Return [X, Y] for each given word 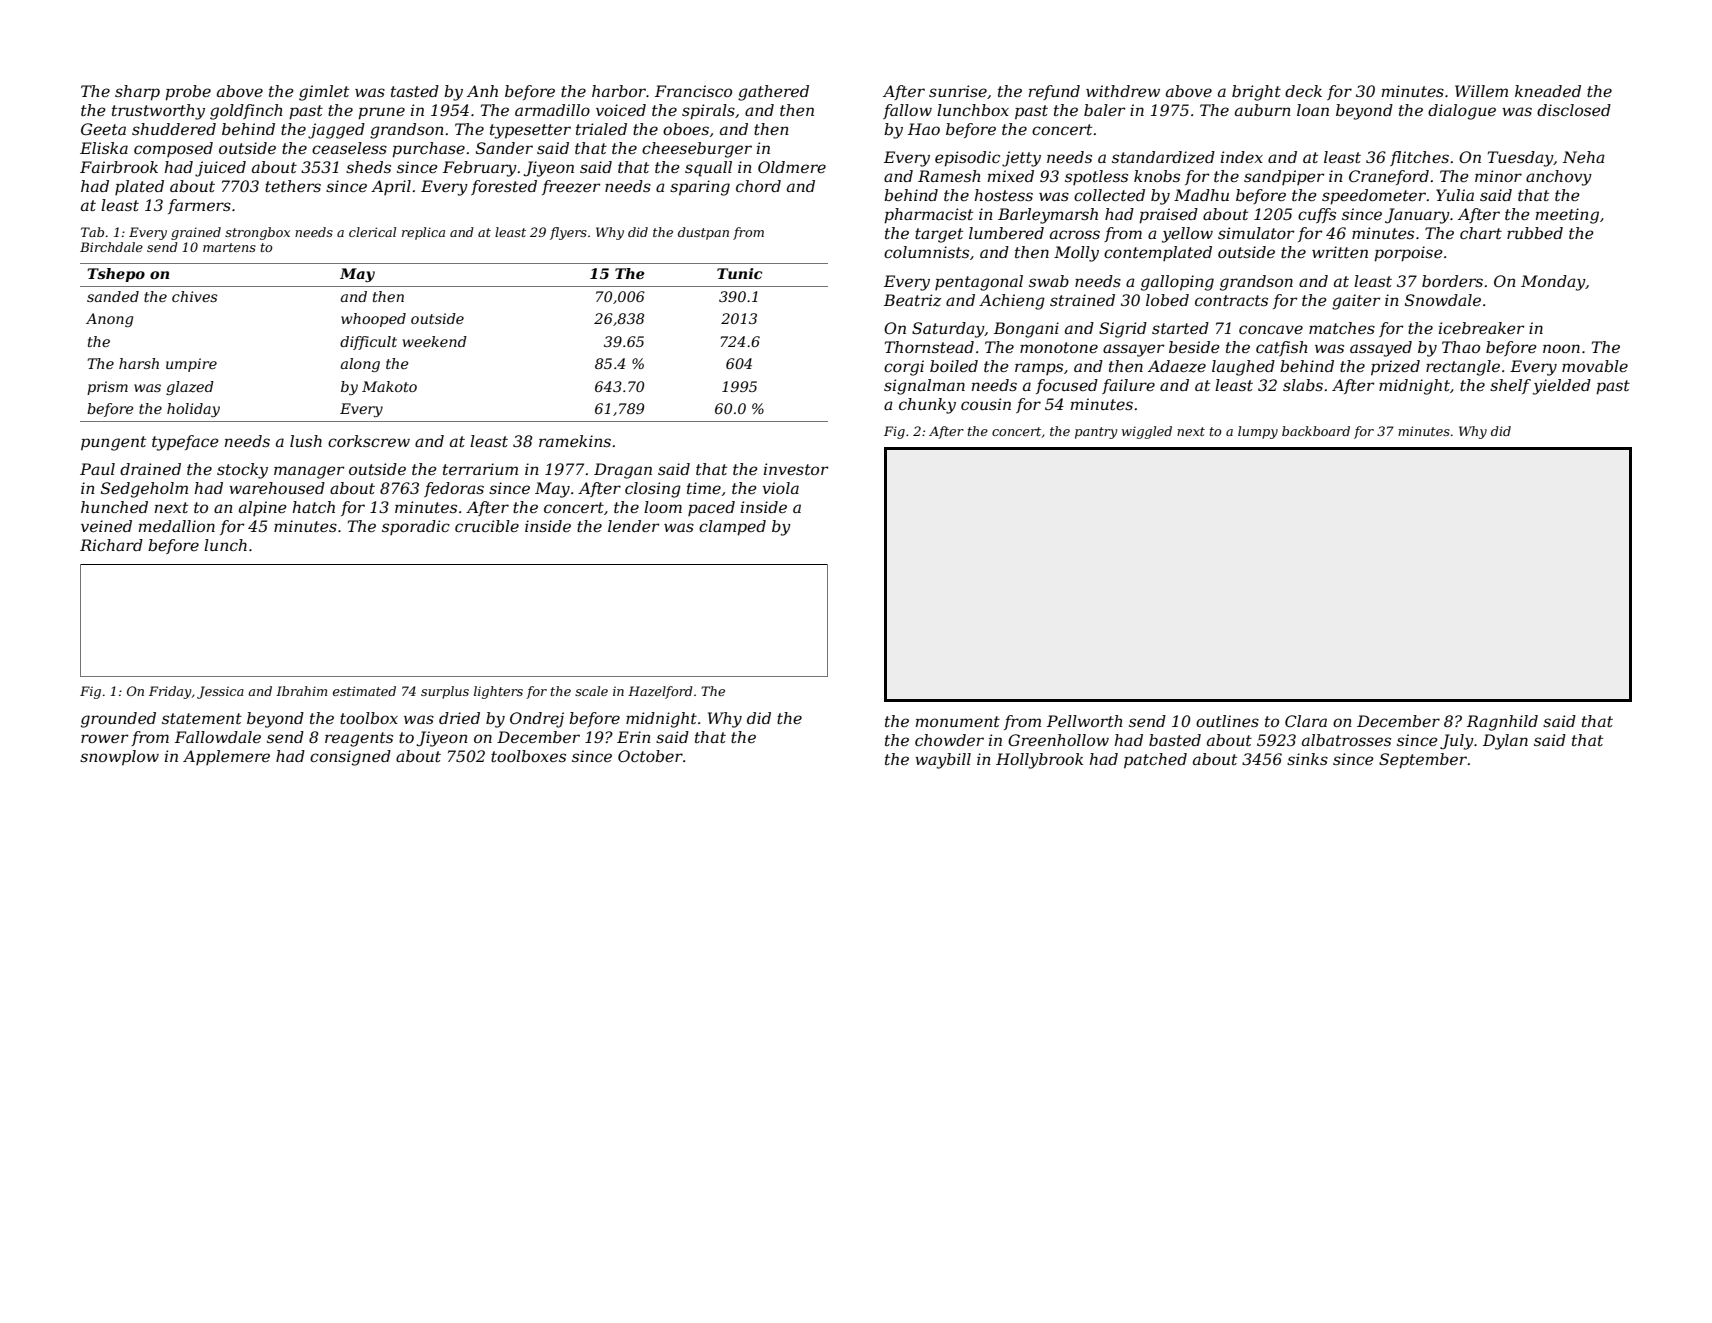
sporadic [416, 527]
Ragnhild [1502, 723]
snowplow [119, 758]
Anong [109, 320]
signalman [924, 387]
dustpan [703, 233]
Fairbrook [119, 167]
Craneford [1389, 177]
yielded [1562, 387]
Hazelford [660, 692]
